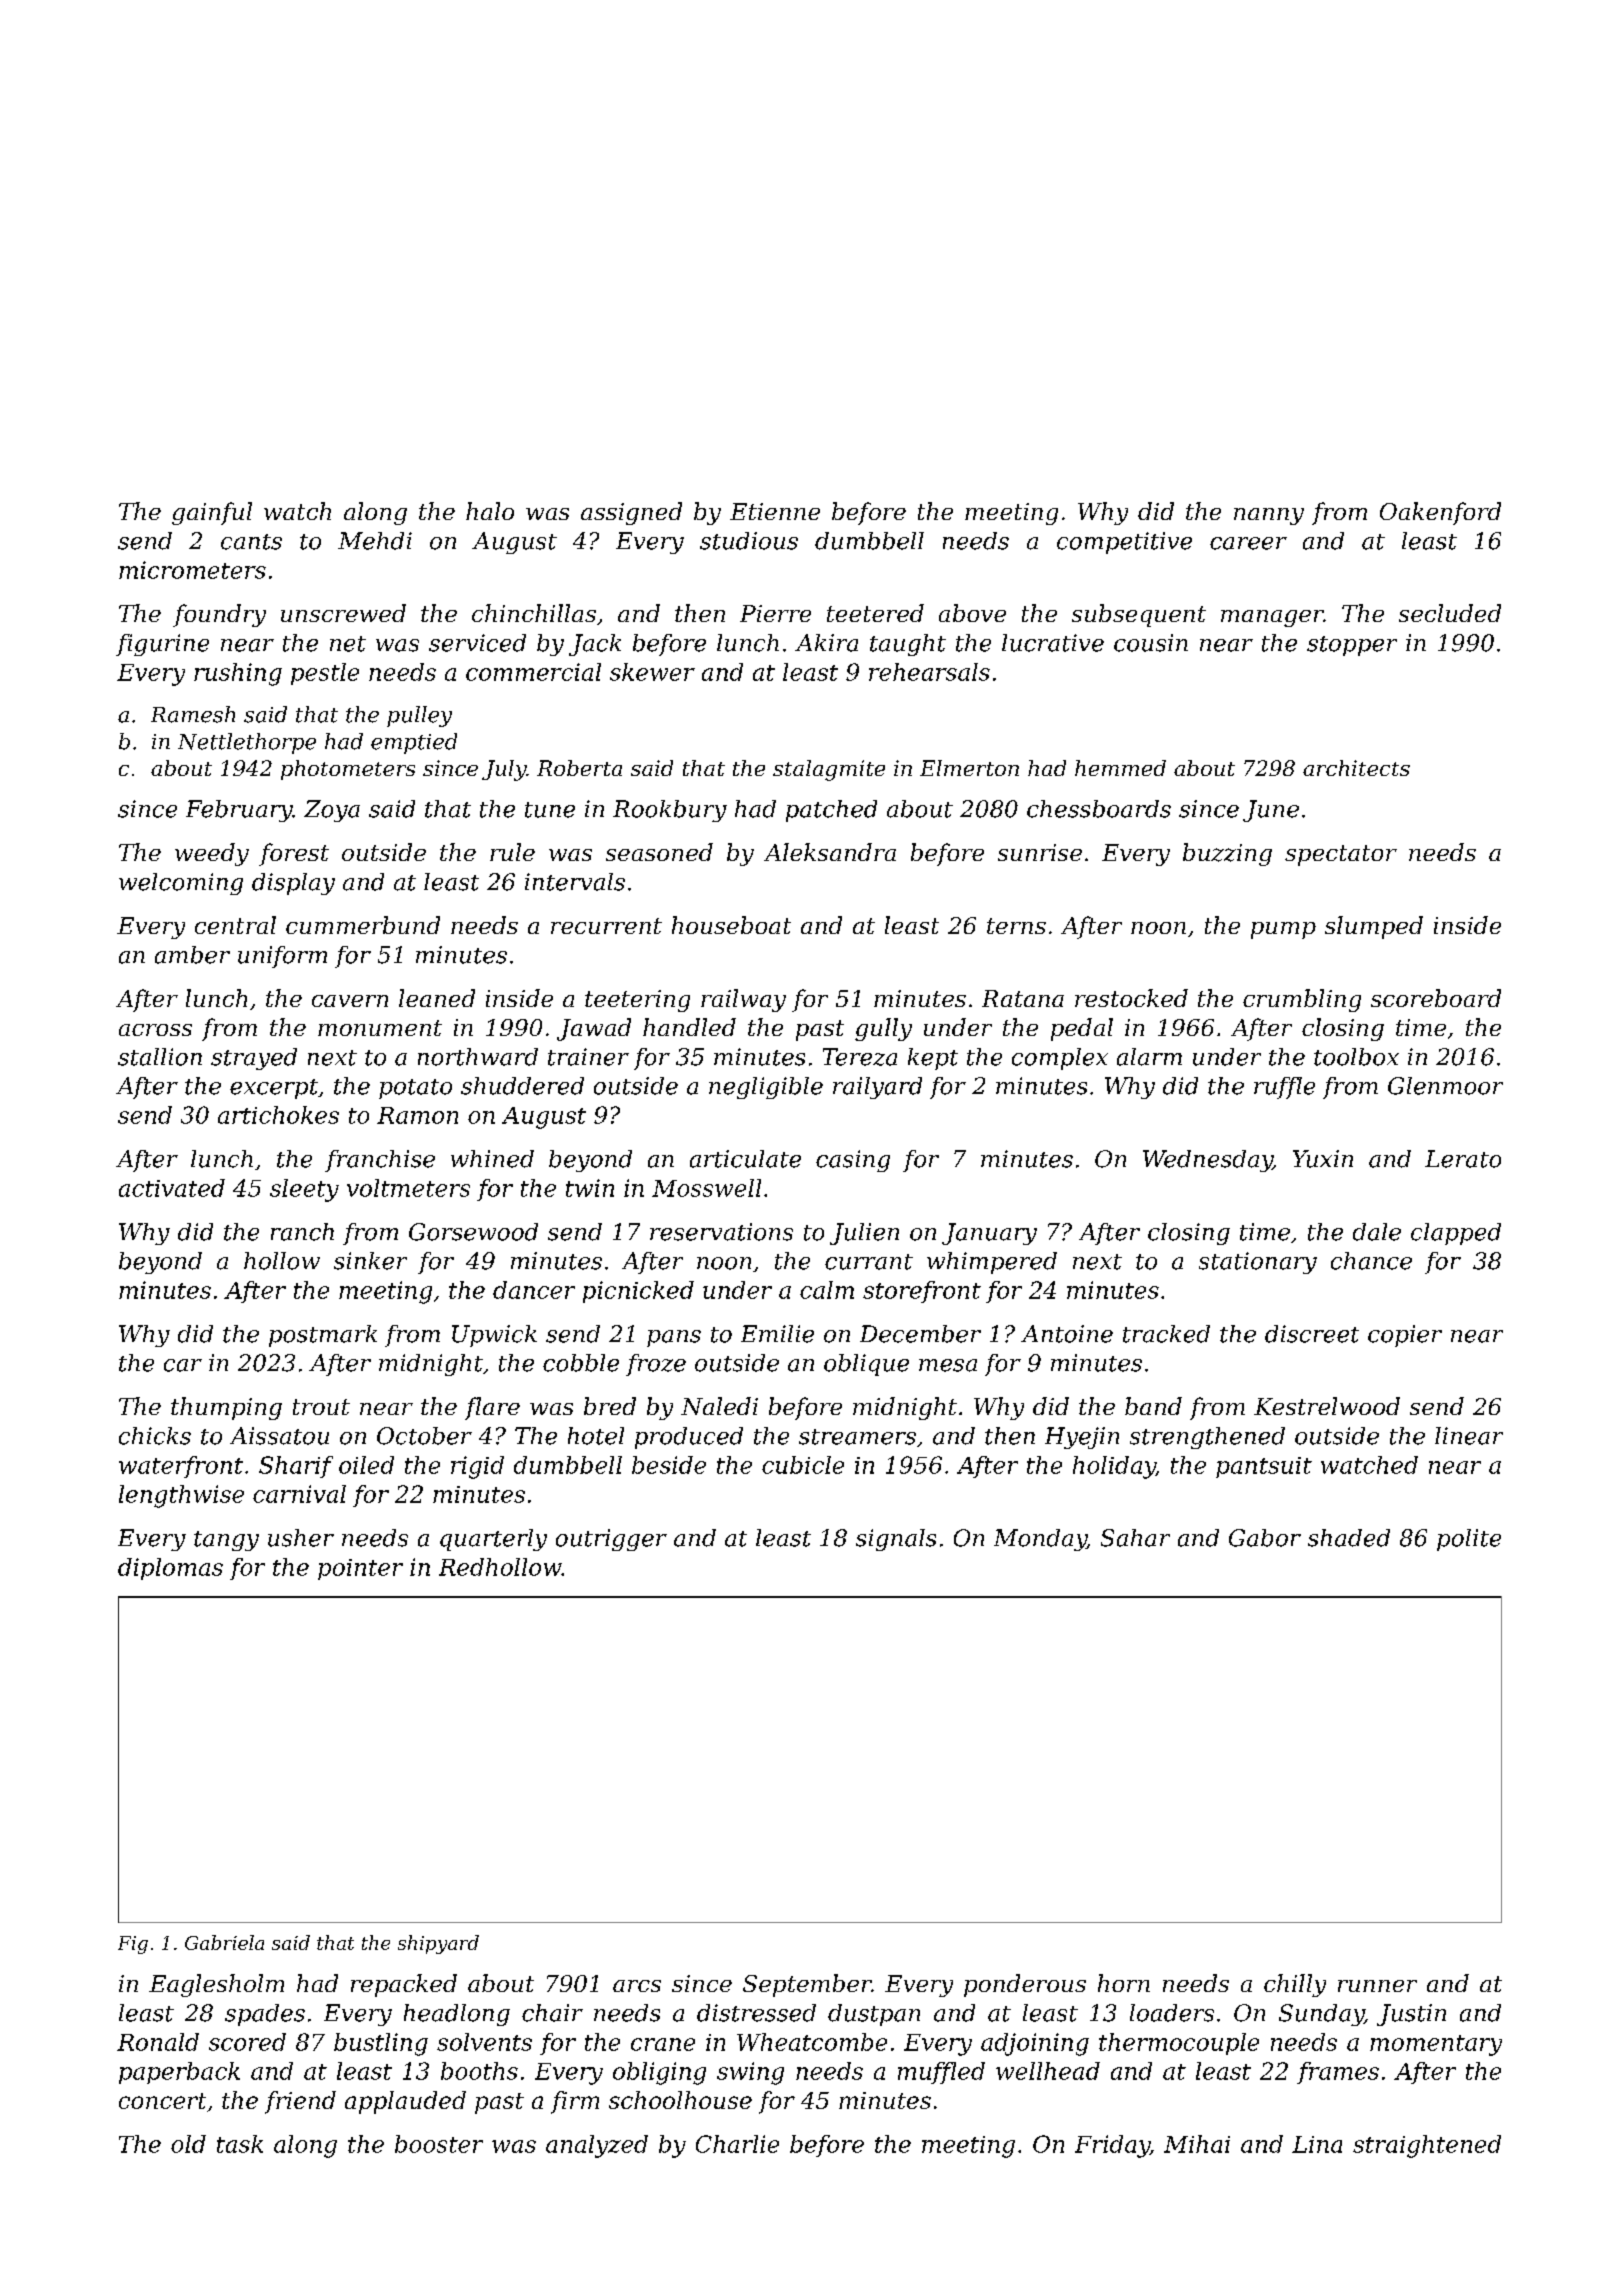  I want to click on Charlie, so click(737, 2144).
